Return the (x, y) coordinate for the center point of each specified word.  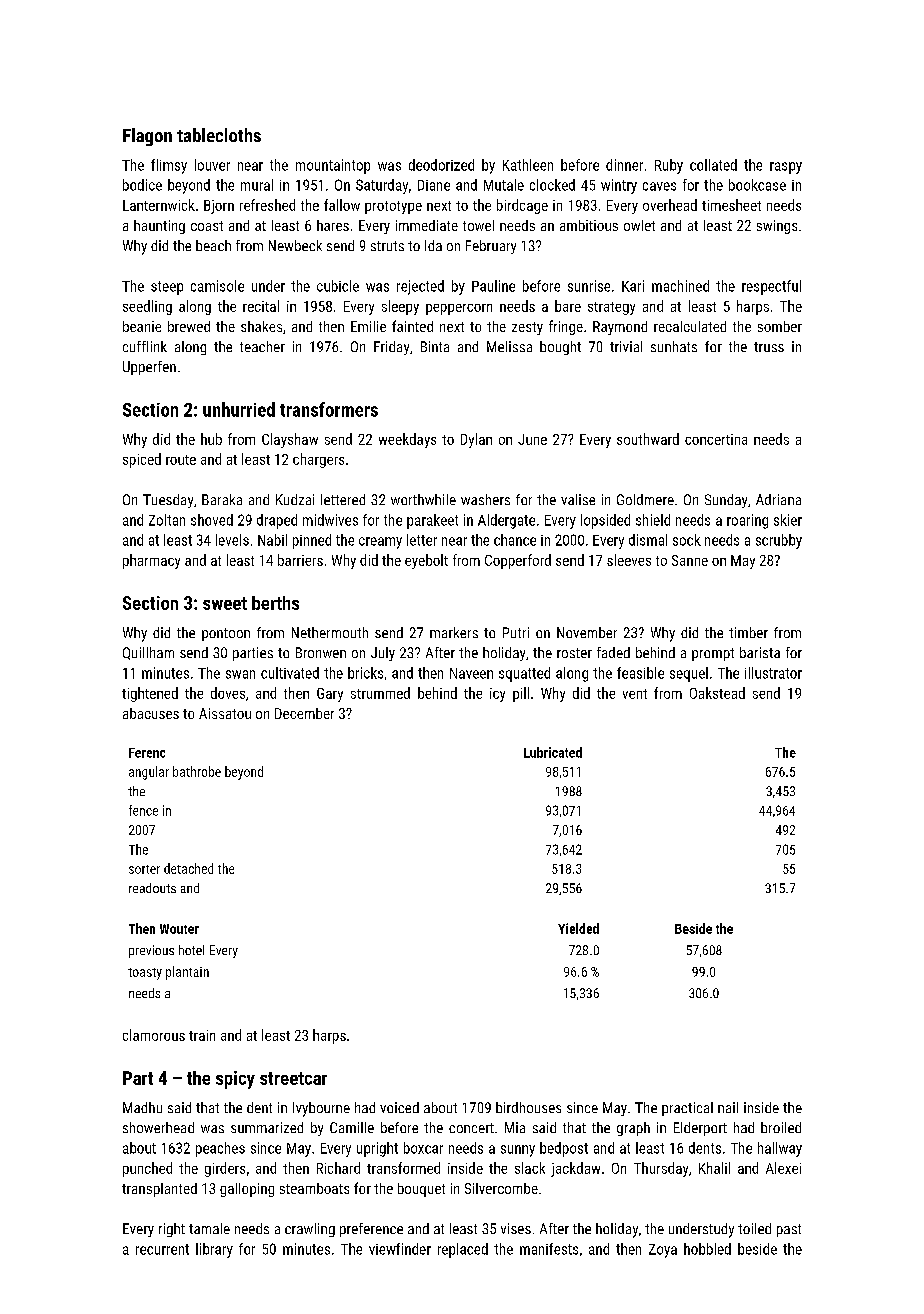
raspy (786, 168)
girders (225, 1169)
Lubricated (553, 752)
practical (687, 1109)
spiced (142, 460)
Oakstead (717, 693)
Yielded (578, 928)
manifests (549, 1249)
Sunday (726, 501)
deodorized (441, 165)
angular (149, 773)
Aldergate (506, 521)
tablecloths (219, 135)
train (202, 1035)
